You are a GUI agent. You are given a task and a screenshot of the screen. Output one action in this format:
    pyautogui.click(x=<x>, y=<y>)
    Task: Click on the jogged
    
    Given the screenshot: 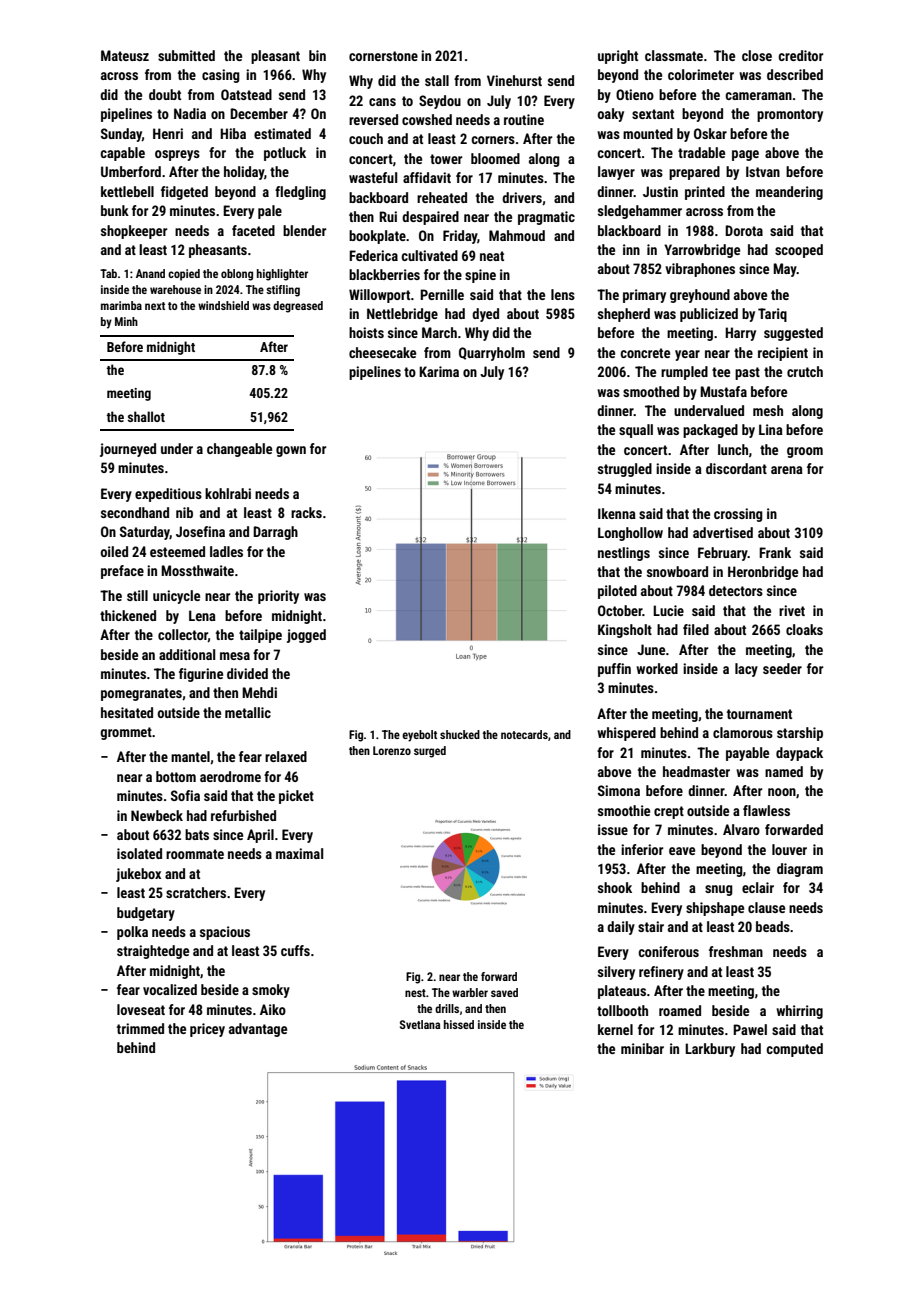 What is the action you would take?
    pyautogui.click(x=306, y=636)
